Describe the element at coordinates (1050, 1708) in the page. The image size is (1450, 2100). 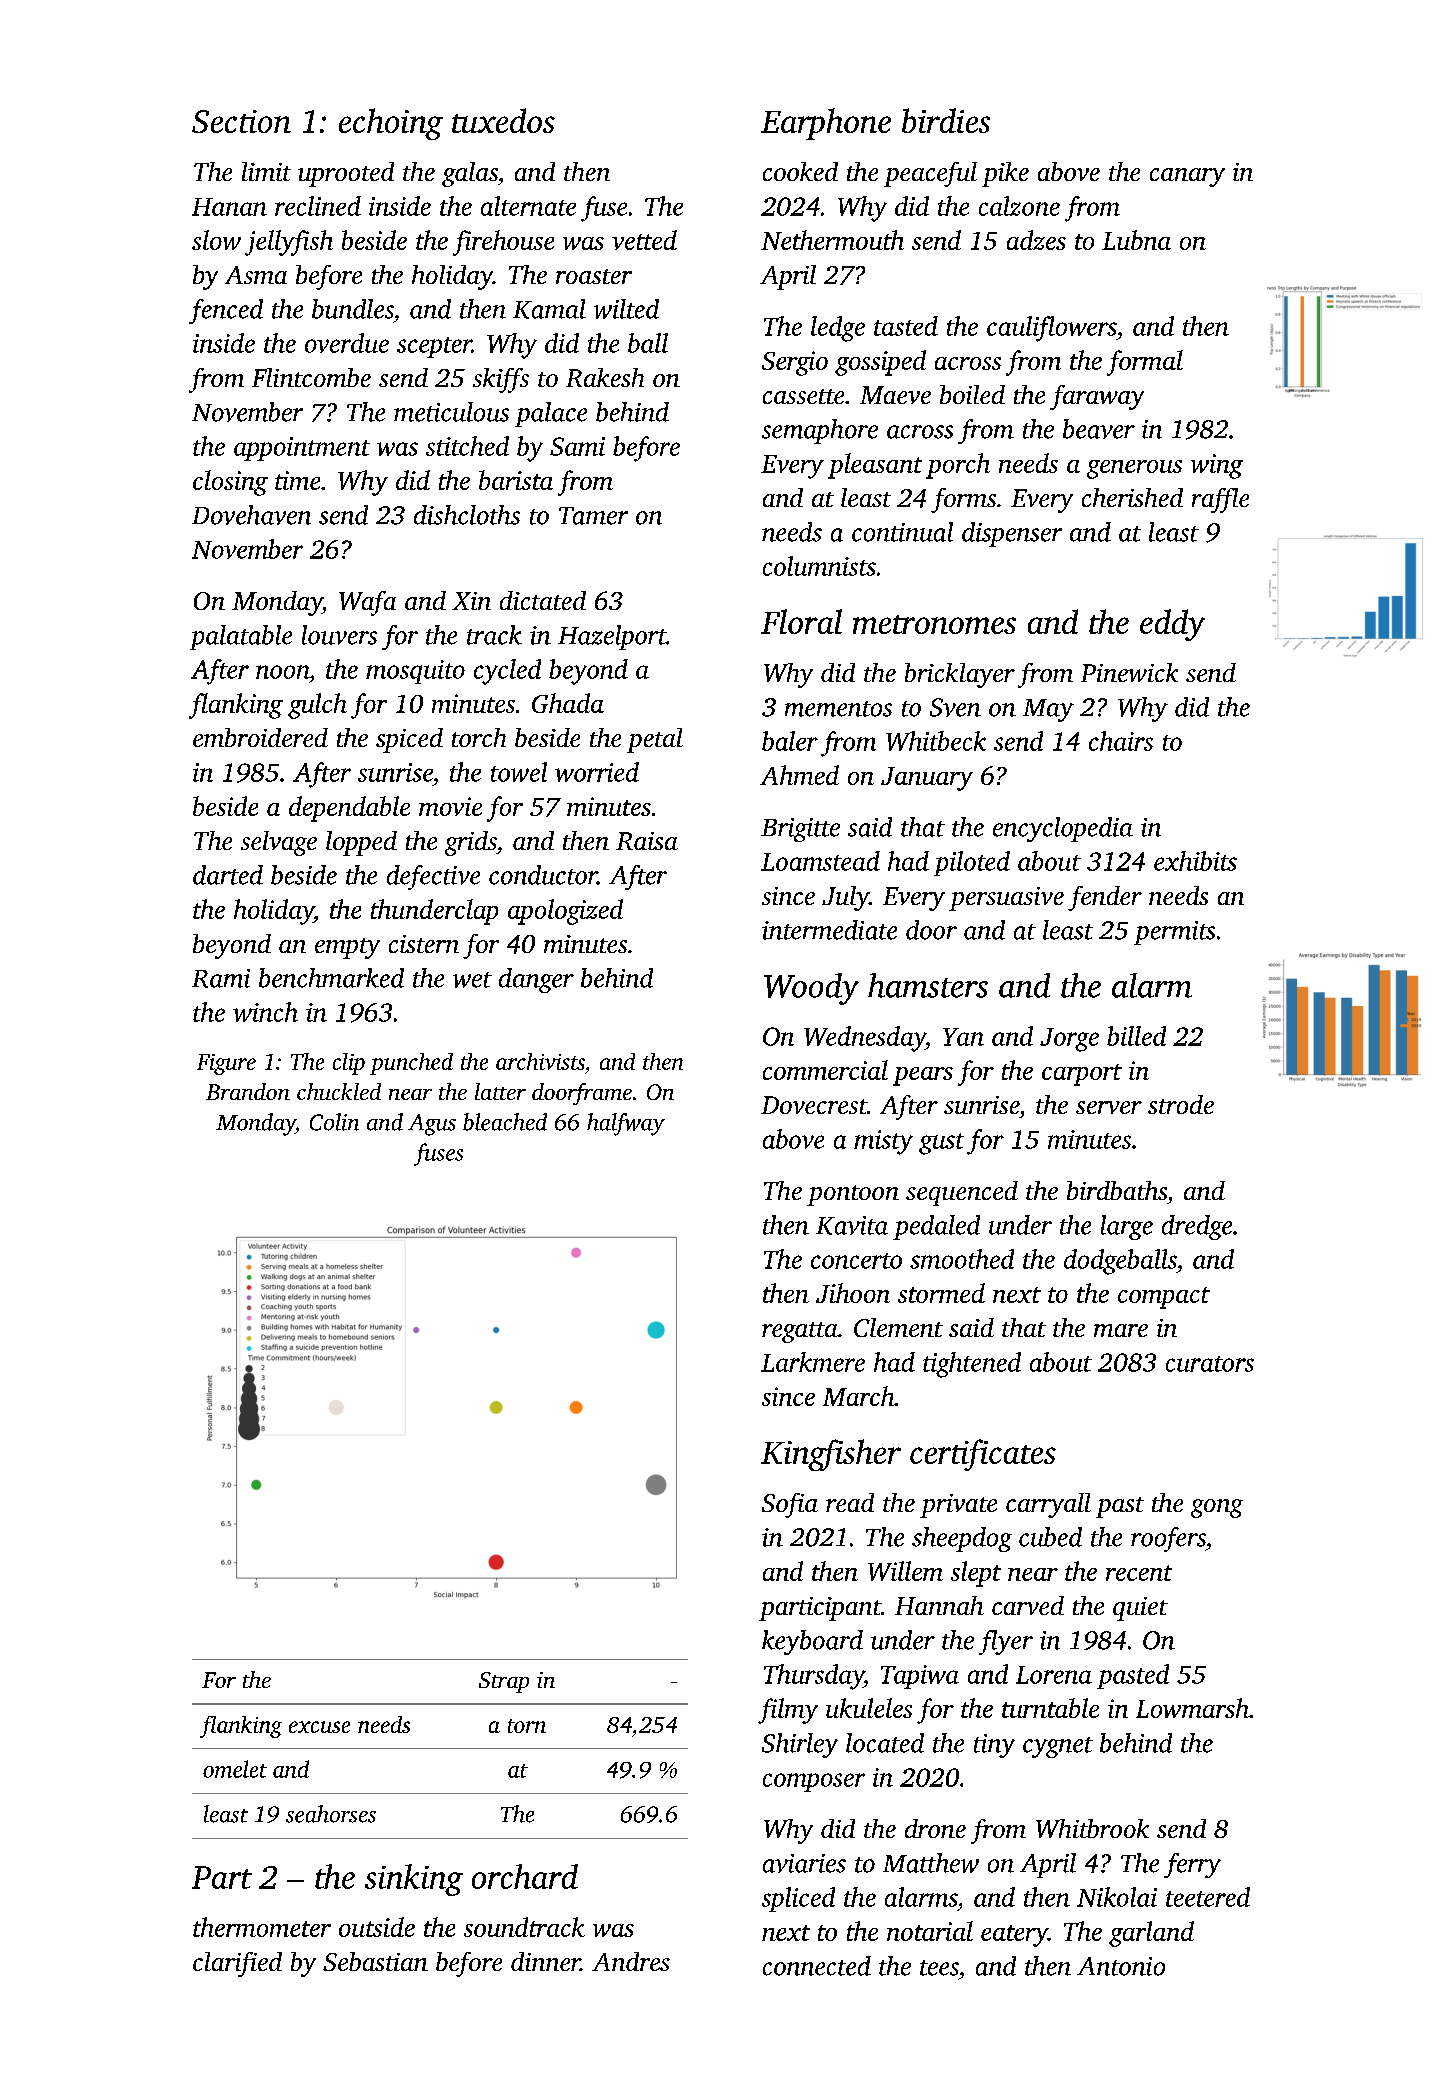
I see `turntable` at that location.
